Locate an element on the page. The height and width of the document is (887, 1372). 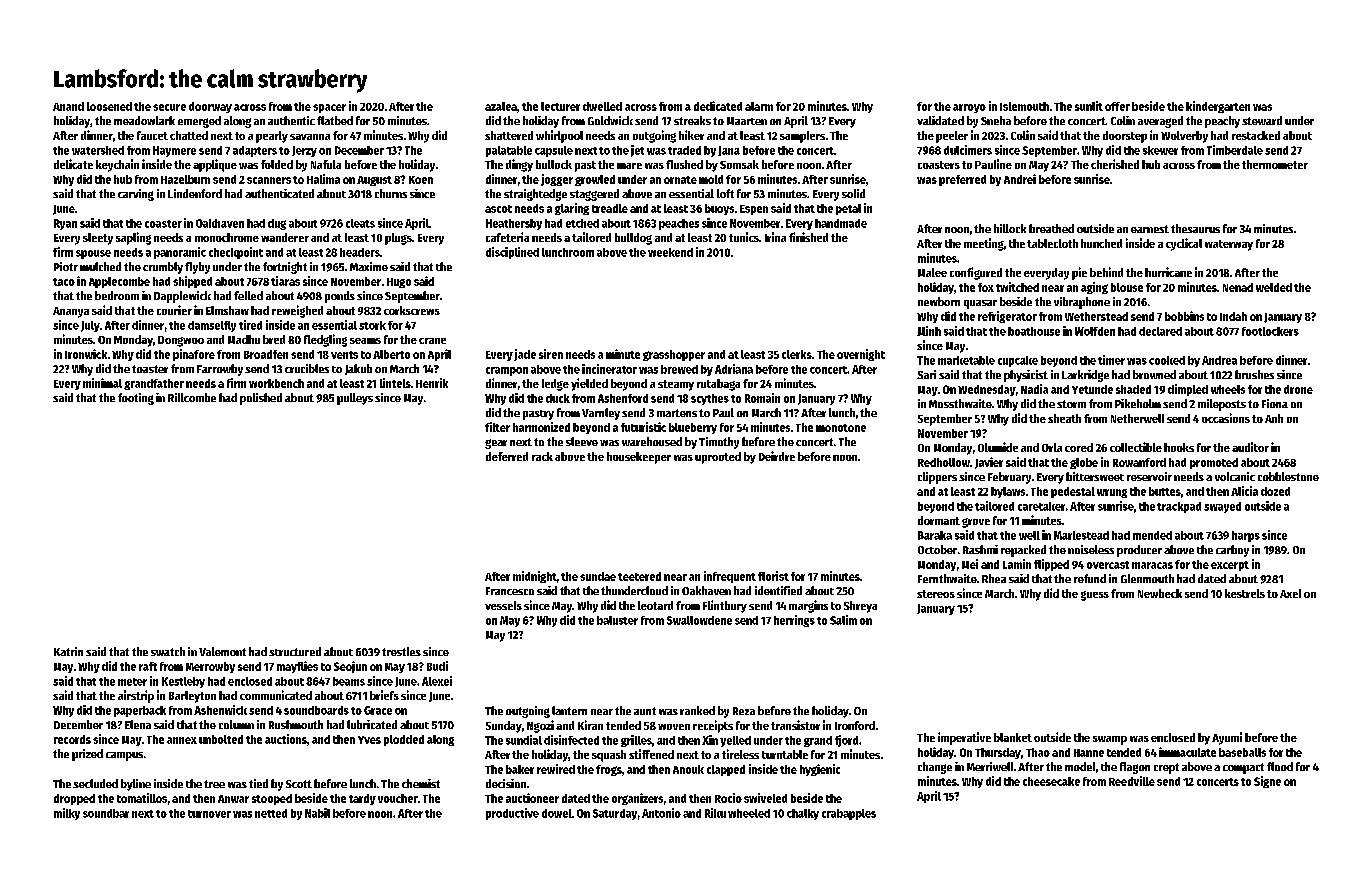
kindergarten is located at coordinates (1218, 107).
